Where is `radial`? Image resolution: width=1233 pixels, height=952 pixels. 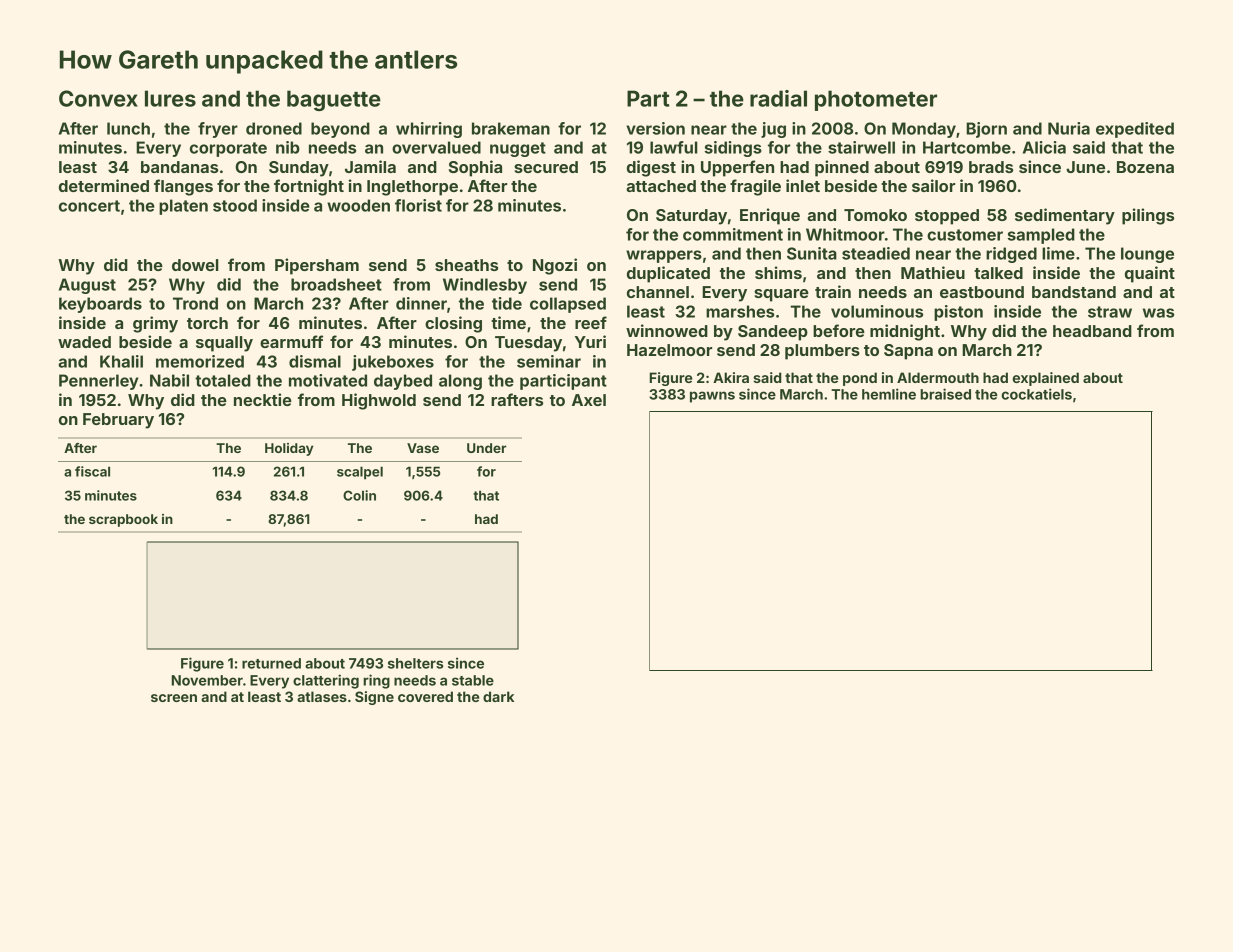 radial is located at coordinates (778, 98).
